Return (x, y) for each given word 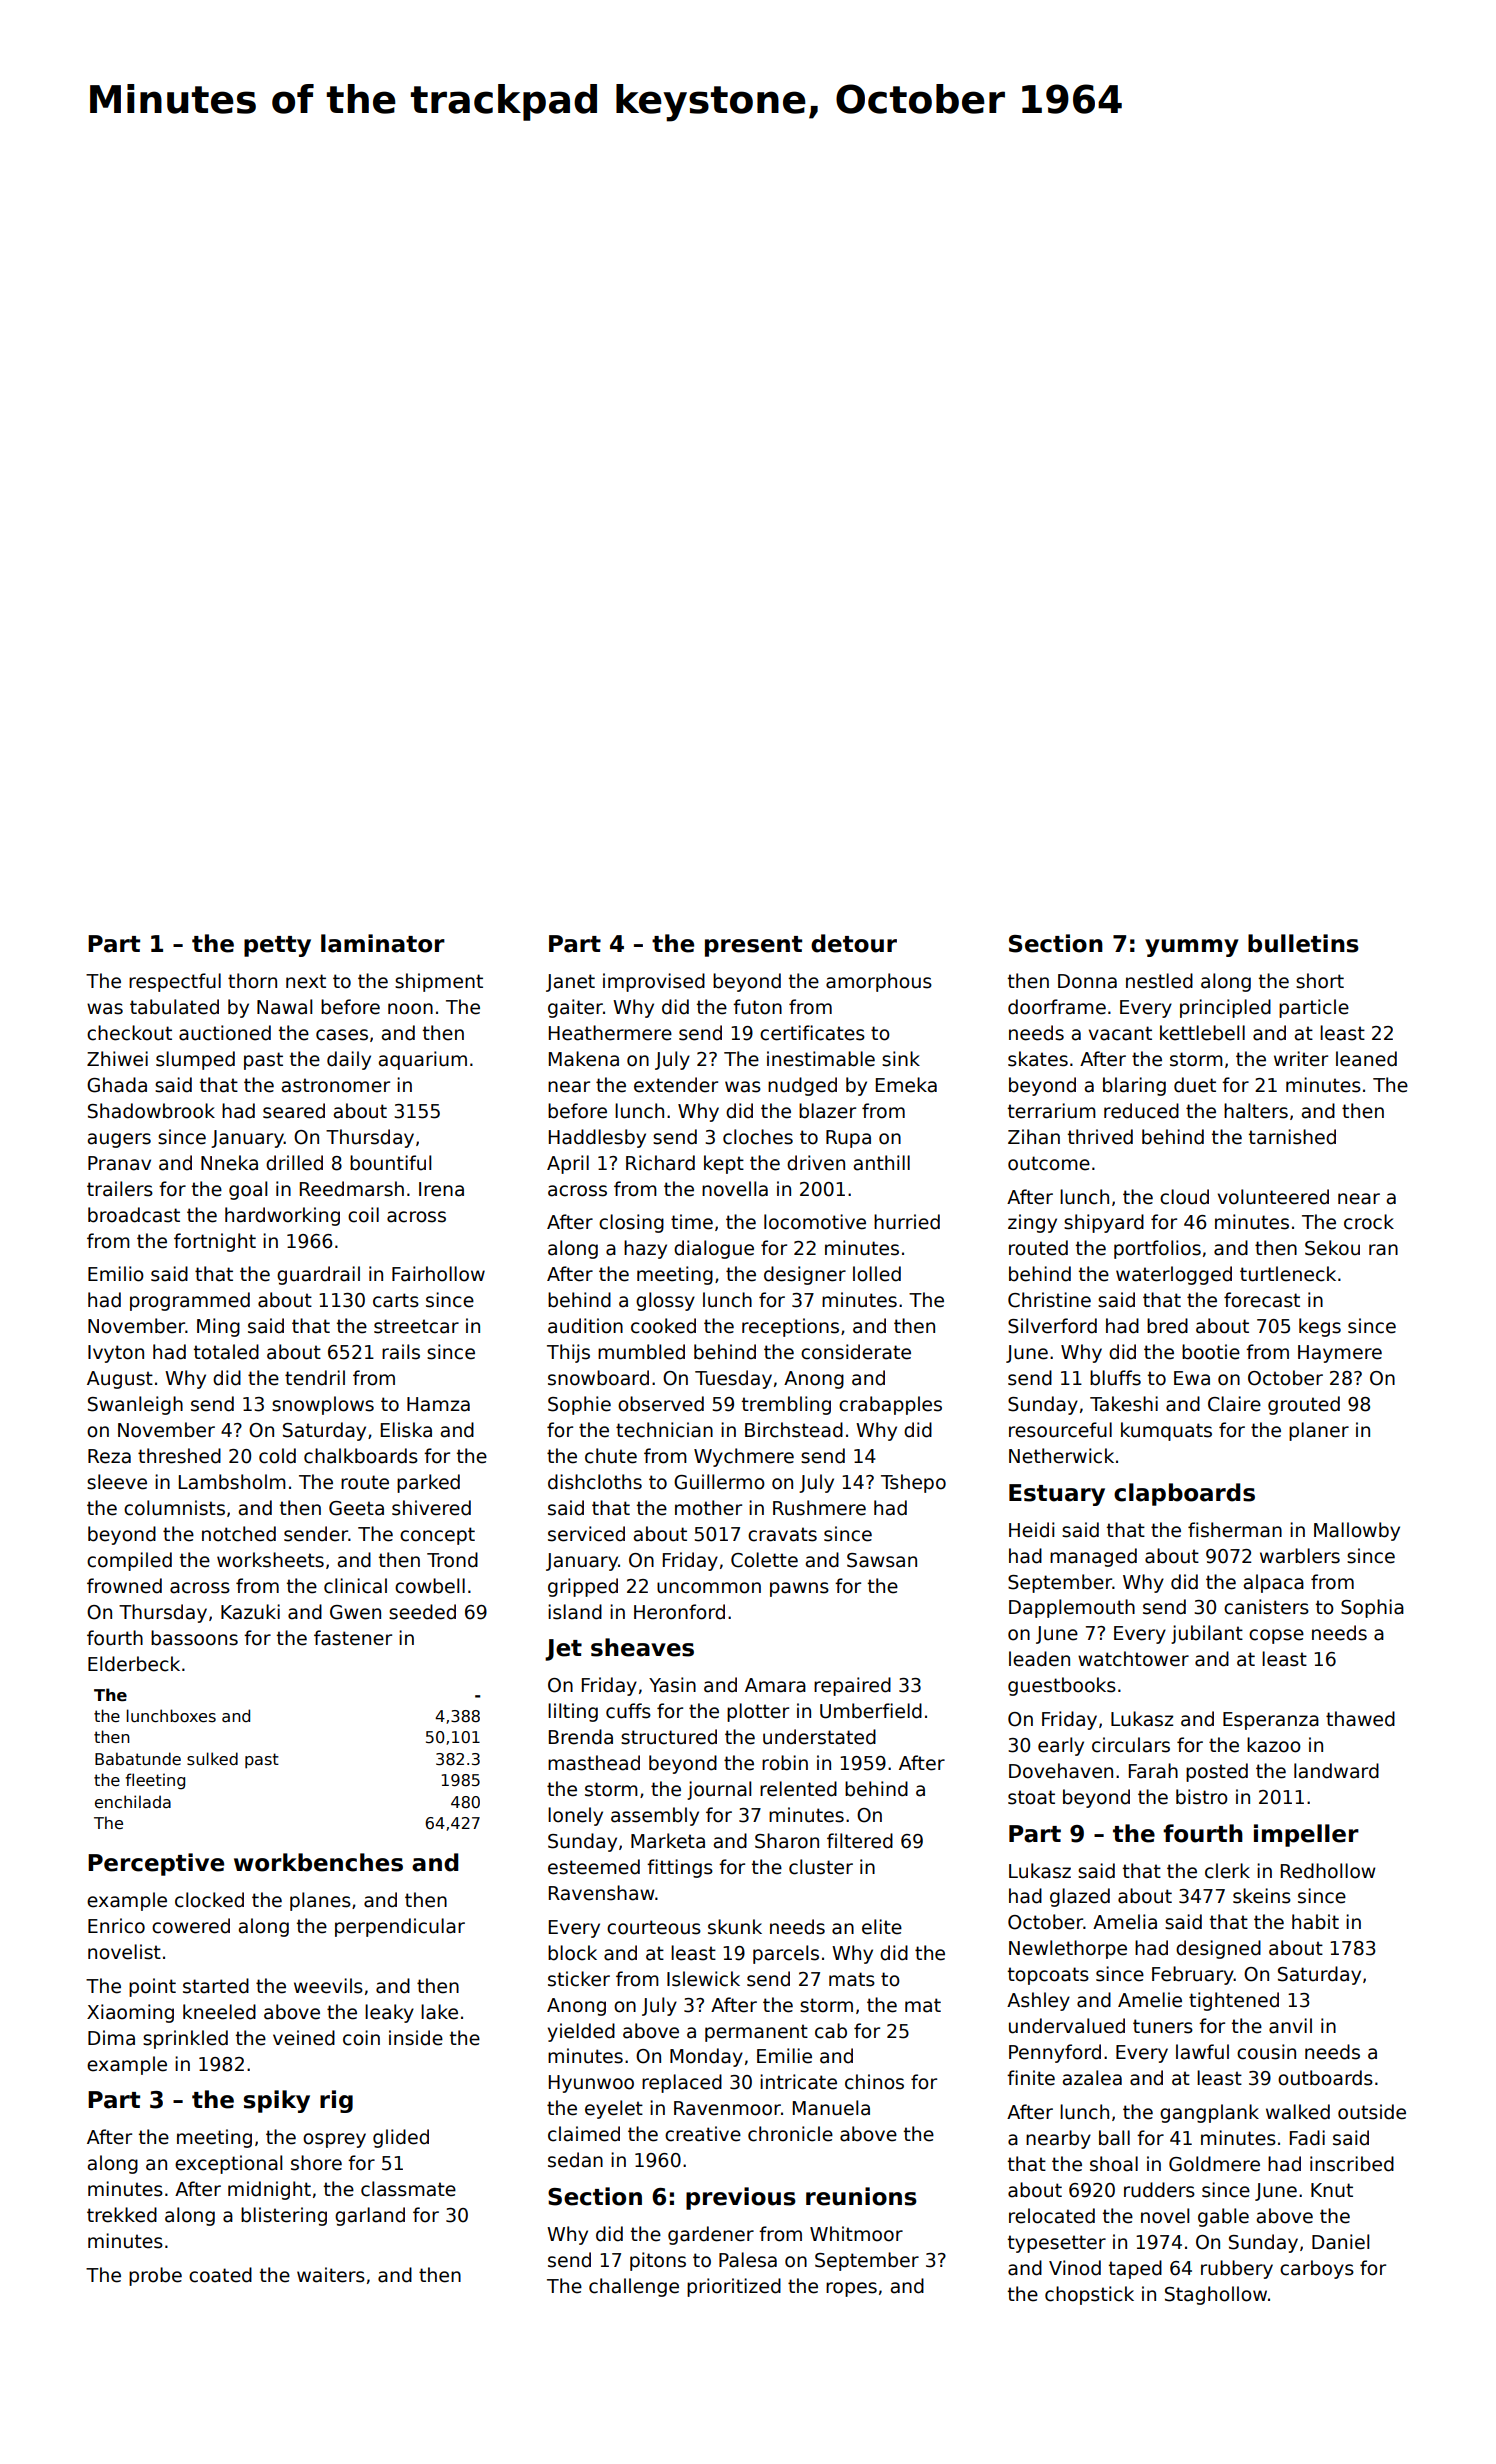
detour (854, 943)
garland (370, 2216)
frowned (124, 1586)
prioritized (734, 2287)
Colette (764, 1560)
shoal (1114, 2164)
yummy (1192, 948)
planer (1319, 1431)
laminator (383, 943)
